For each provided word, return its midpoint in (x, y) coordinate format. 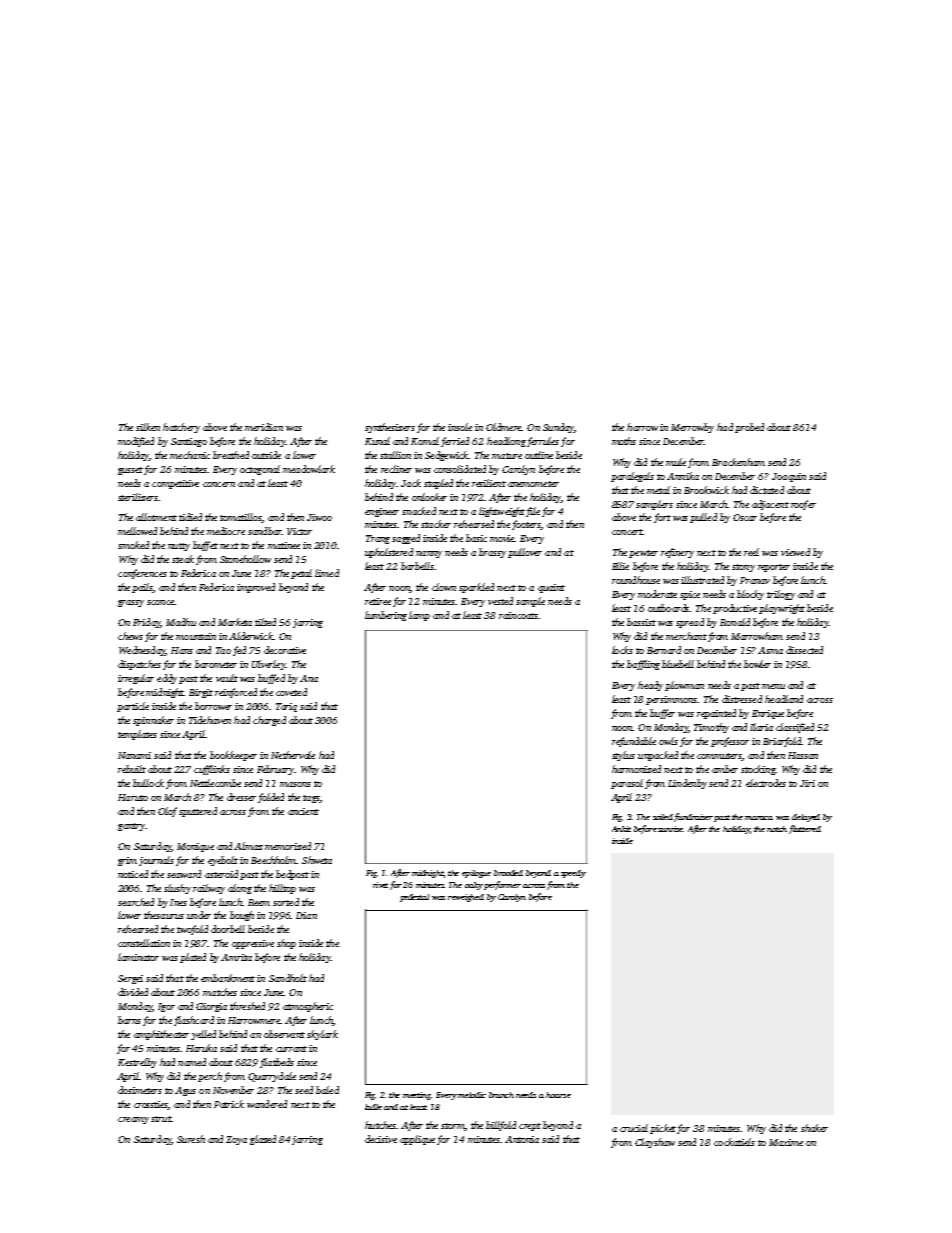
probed (749, 428)
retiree (378, 601)
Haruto (133, 797)
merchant (686, 636)
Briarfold (782, 742)
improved (256, 588)
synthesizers (390, 428)
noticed (133, 874)
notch (777, 829)
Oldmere (504, 427)
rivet (380, 885)
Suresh (191, 1139)
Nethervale (293, 755)
